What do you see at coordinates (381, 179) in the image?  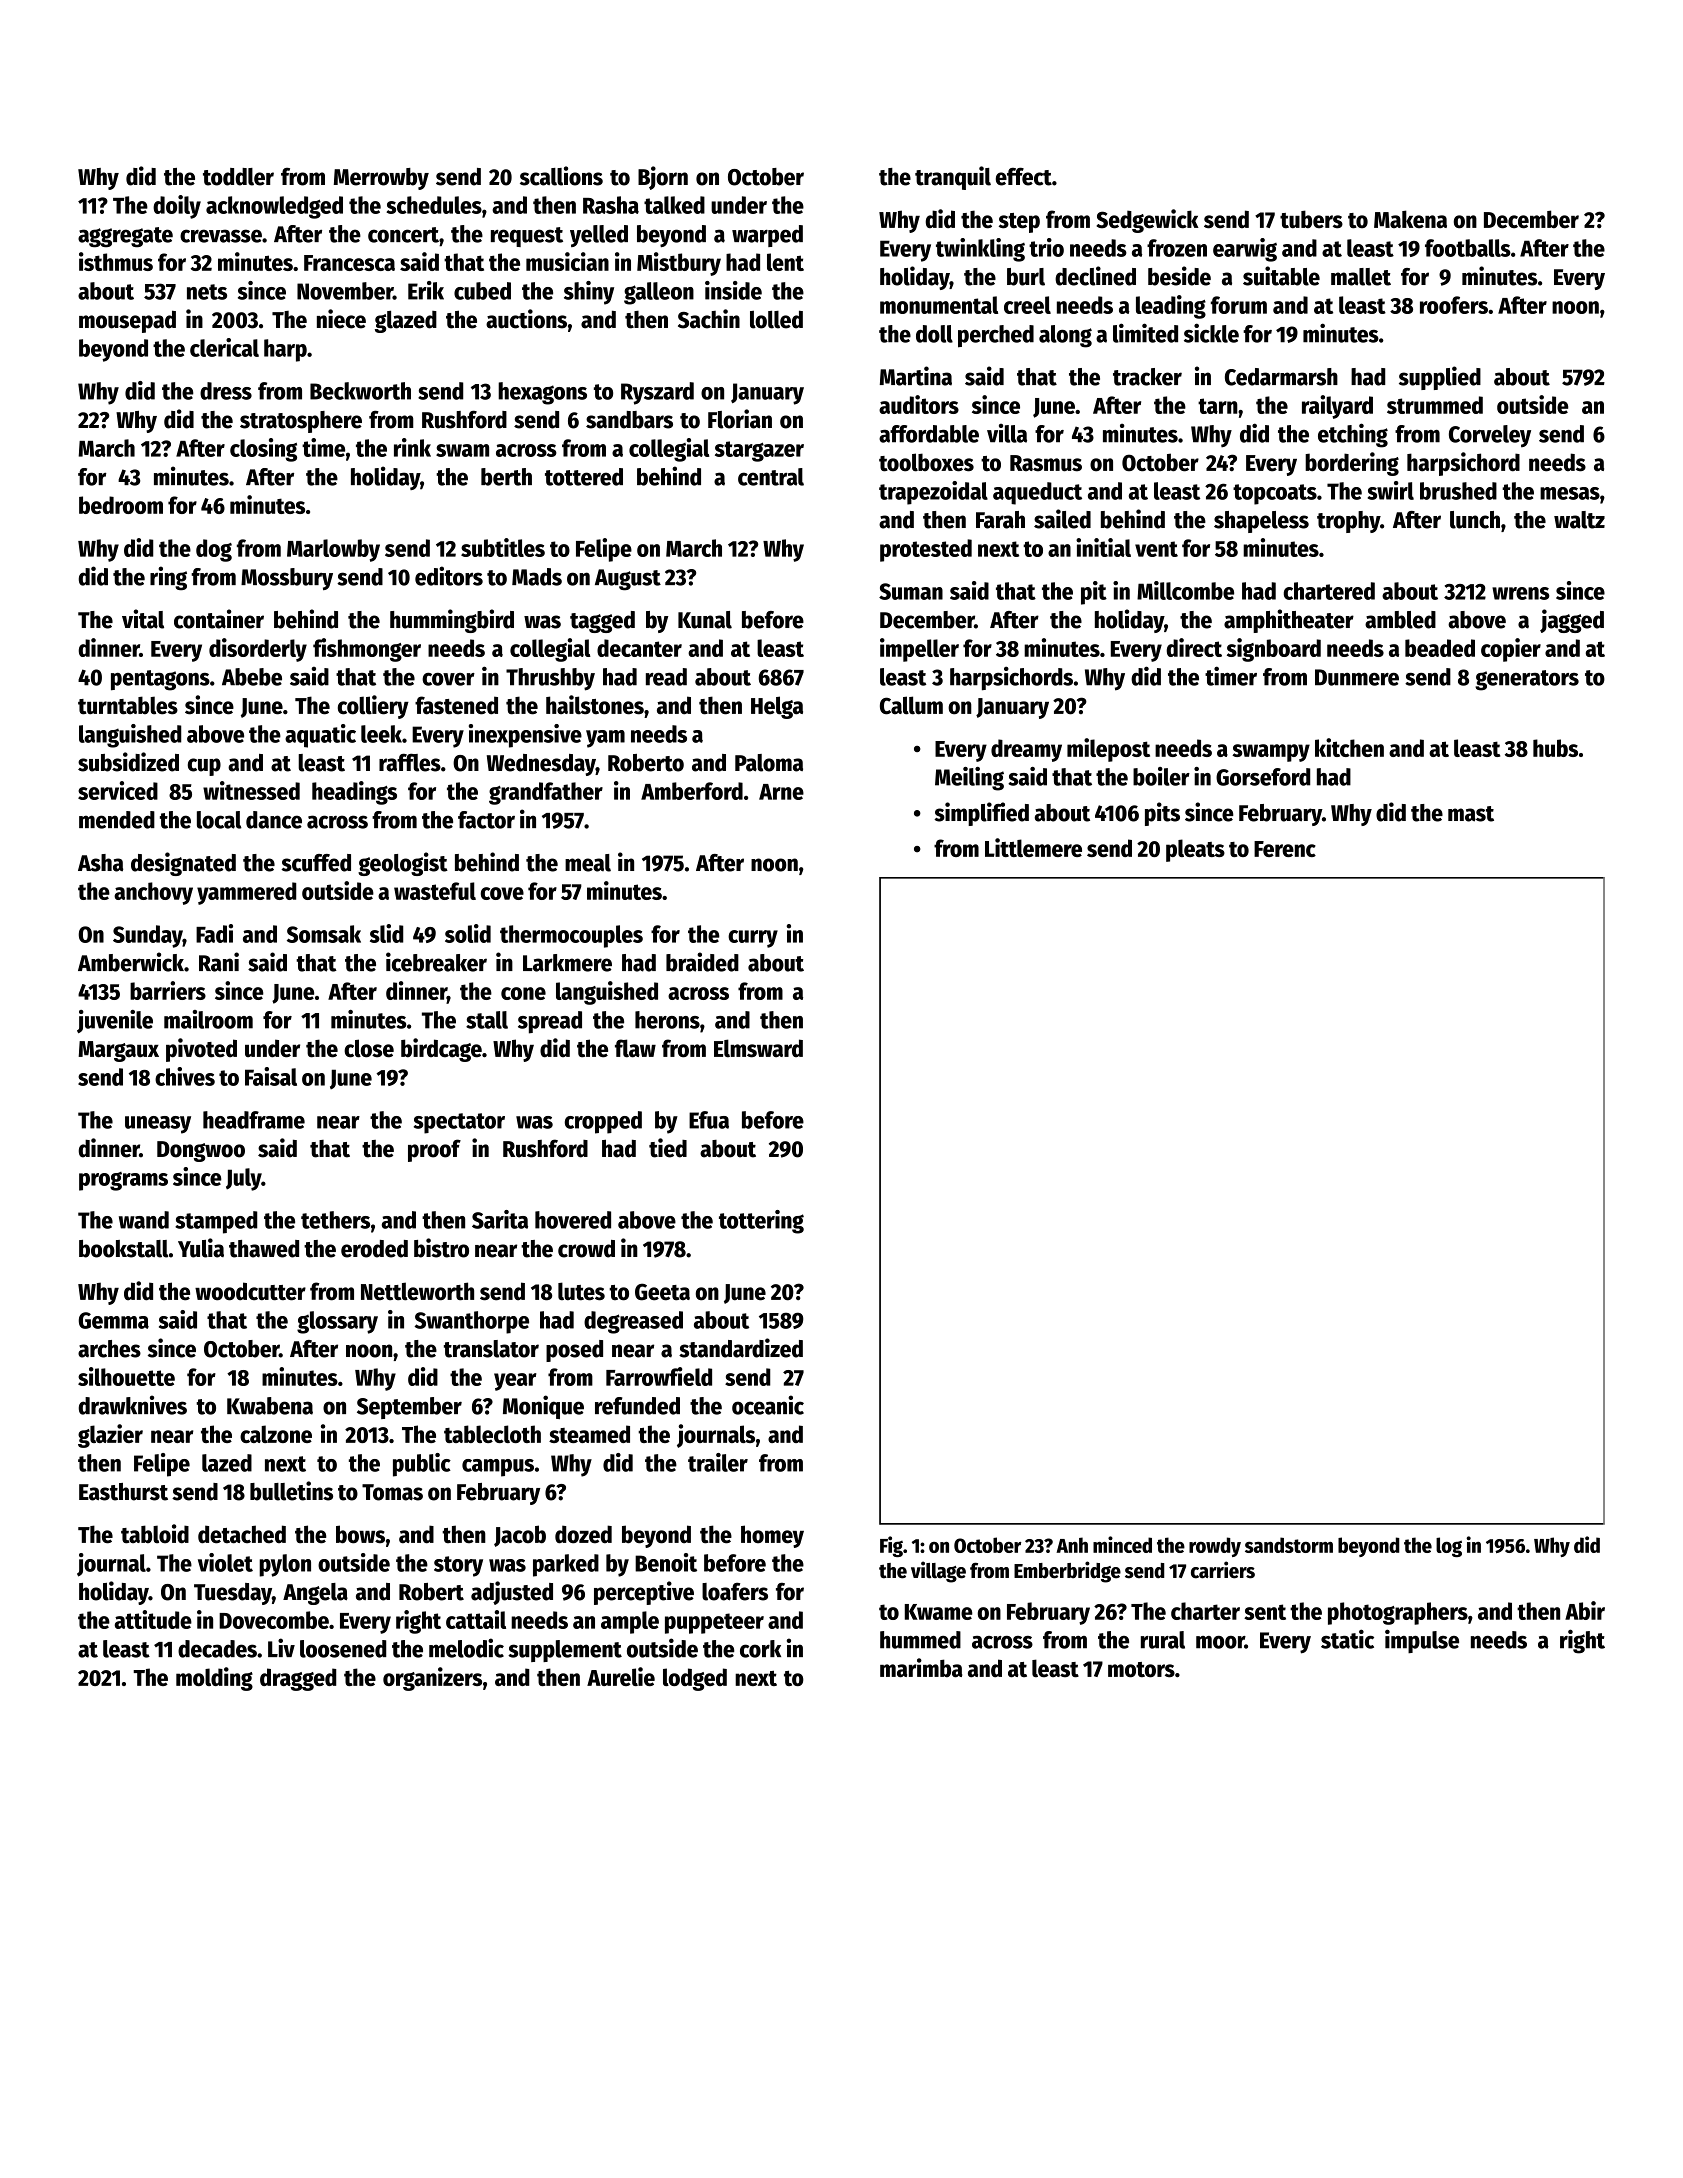 I see `Merrowby` at bounding box center [381, 179].
